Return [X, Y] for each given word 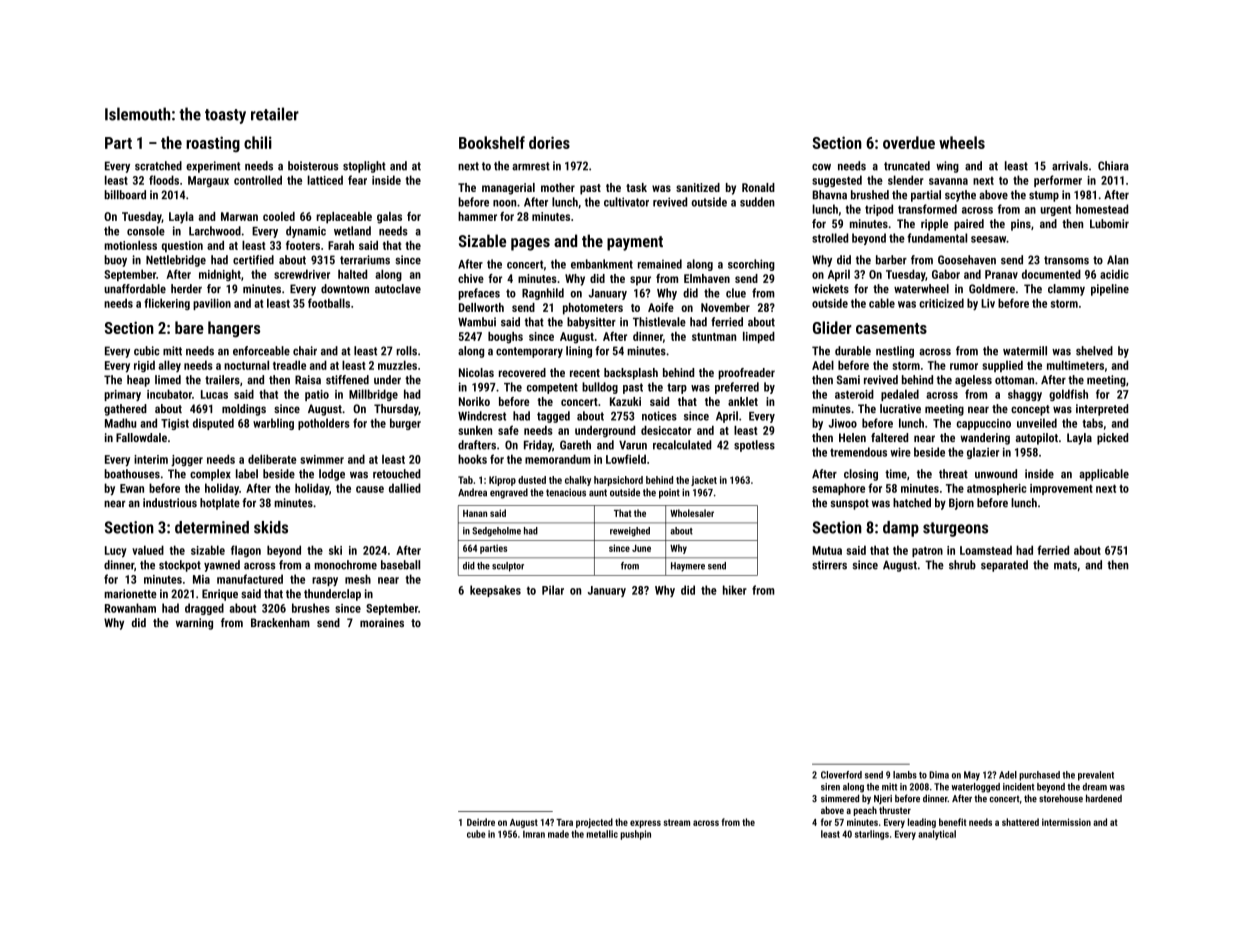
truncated [907, 166]
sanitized [698, 187]
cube [476, 834]
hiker [735, 590]
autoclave [398, 289]
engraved [509, 493]
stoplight [364, 167]
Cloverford [841, 775]
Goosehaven [967, 260]
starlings [872, 835]
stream [676, 822]
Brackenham [280, 622]
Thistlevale [659, 322]
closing [861, 475]
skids [271, 527]
